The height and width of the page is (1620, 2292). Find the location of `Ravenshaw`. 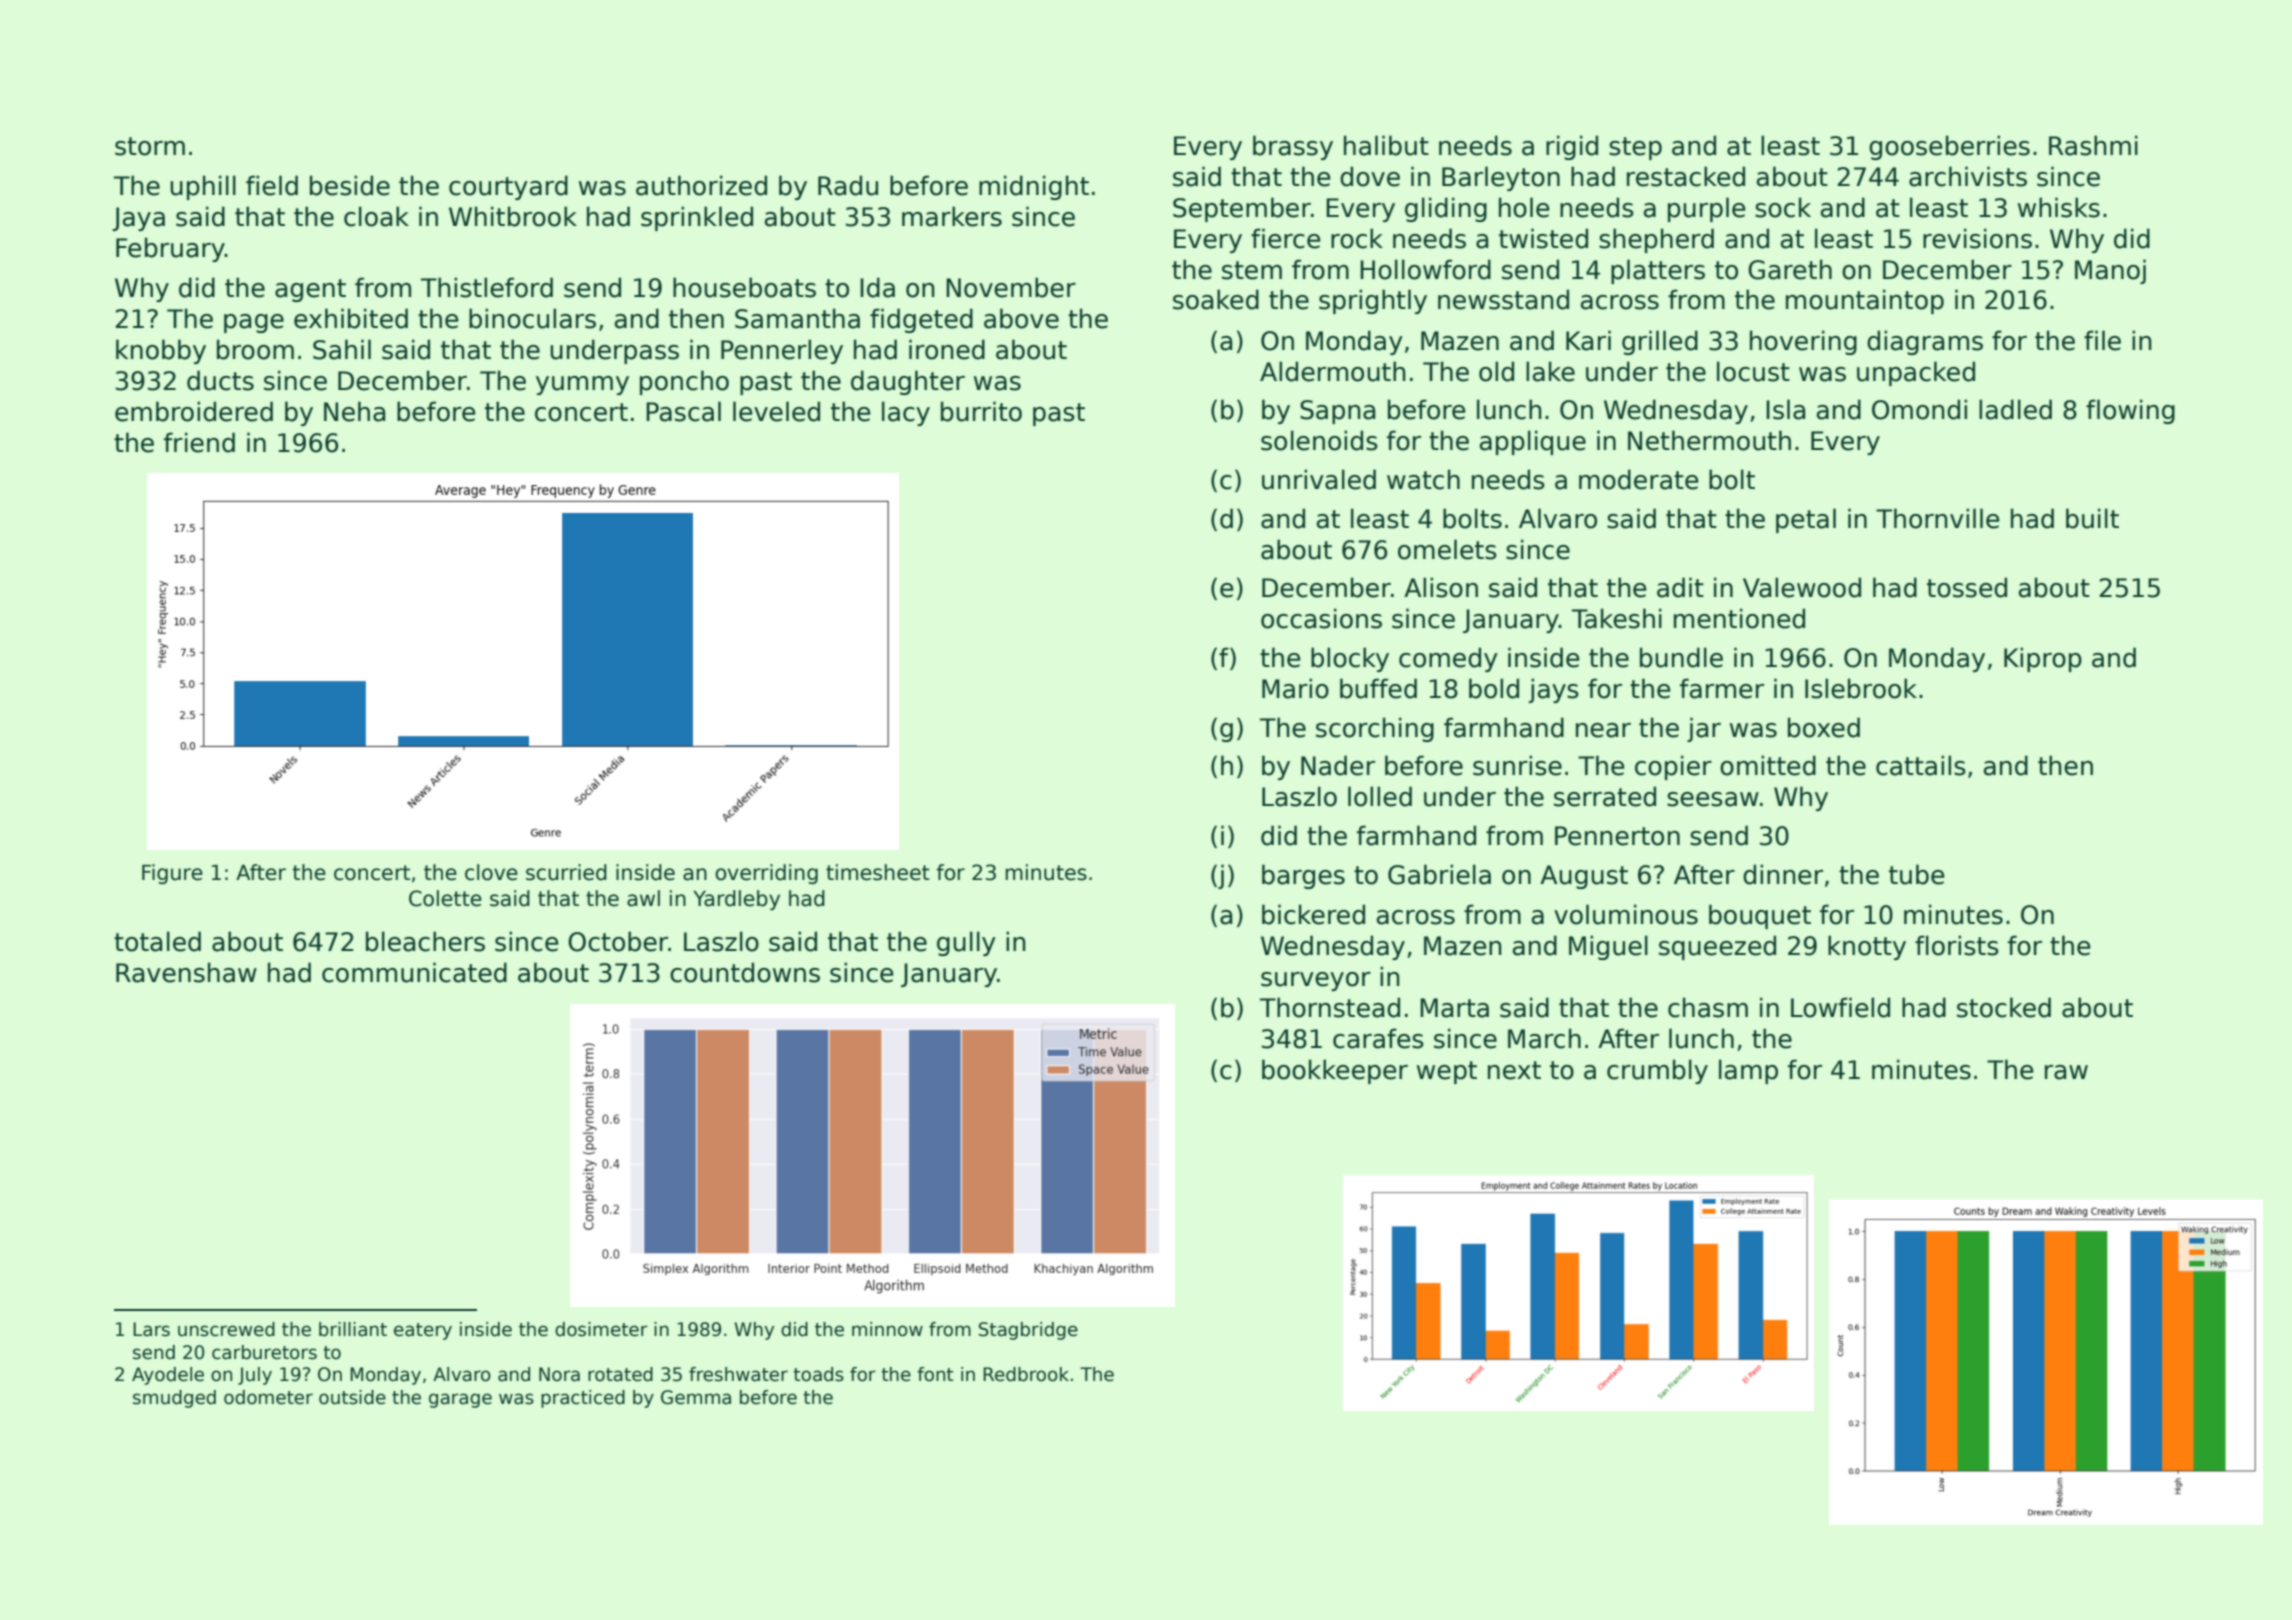

Ravenshaw is located at coordinates (186, 972).
